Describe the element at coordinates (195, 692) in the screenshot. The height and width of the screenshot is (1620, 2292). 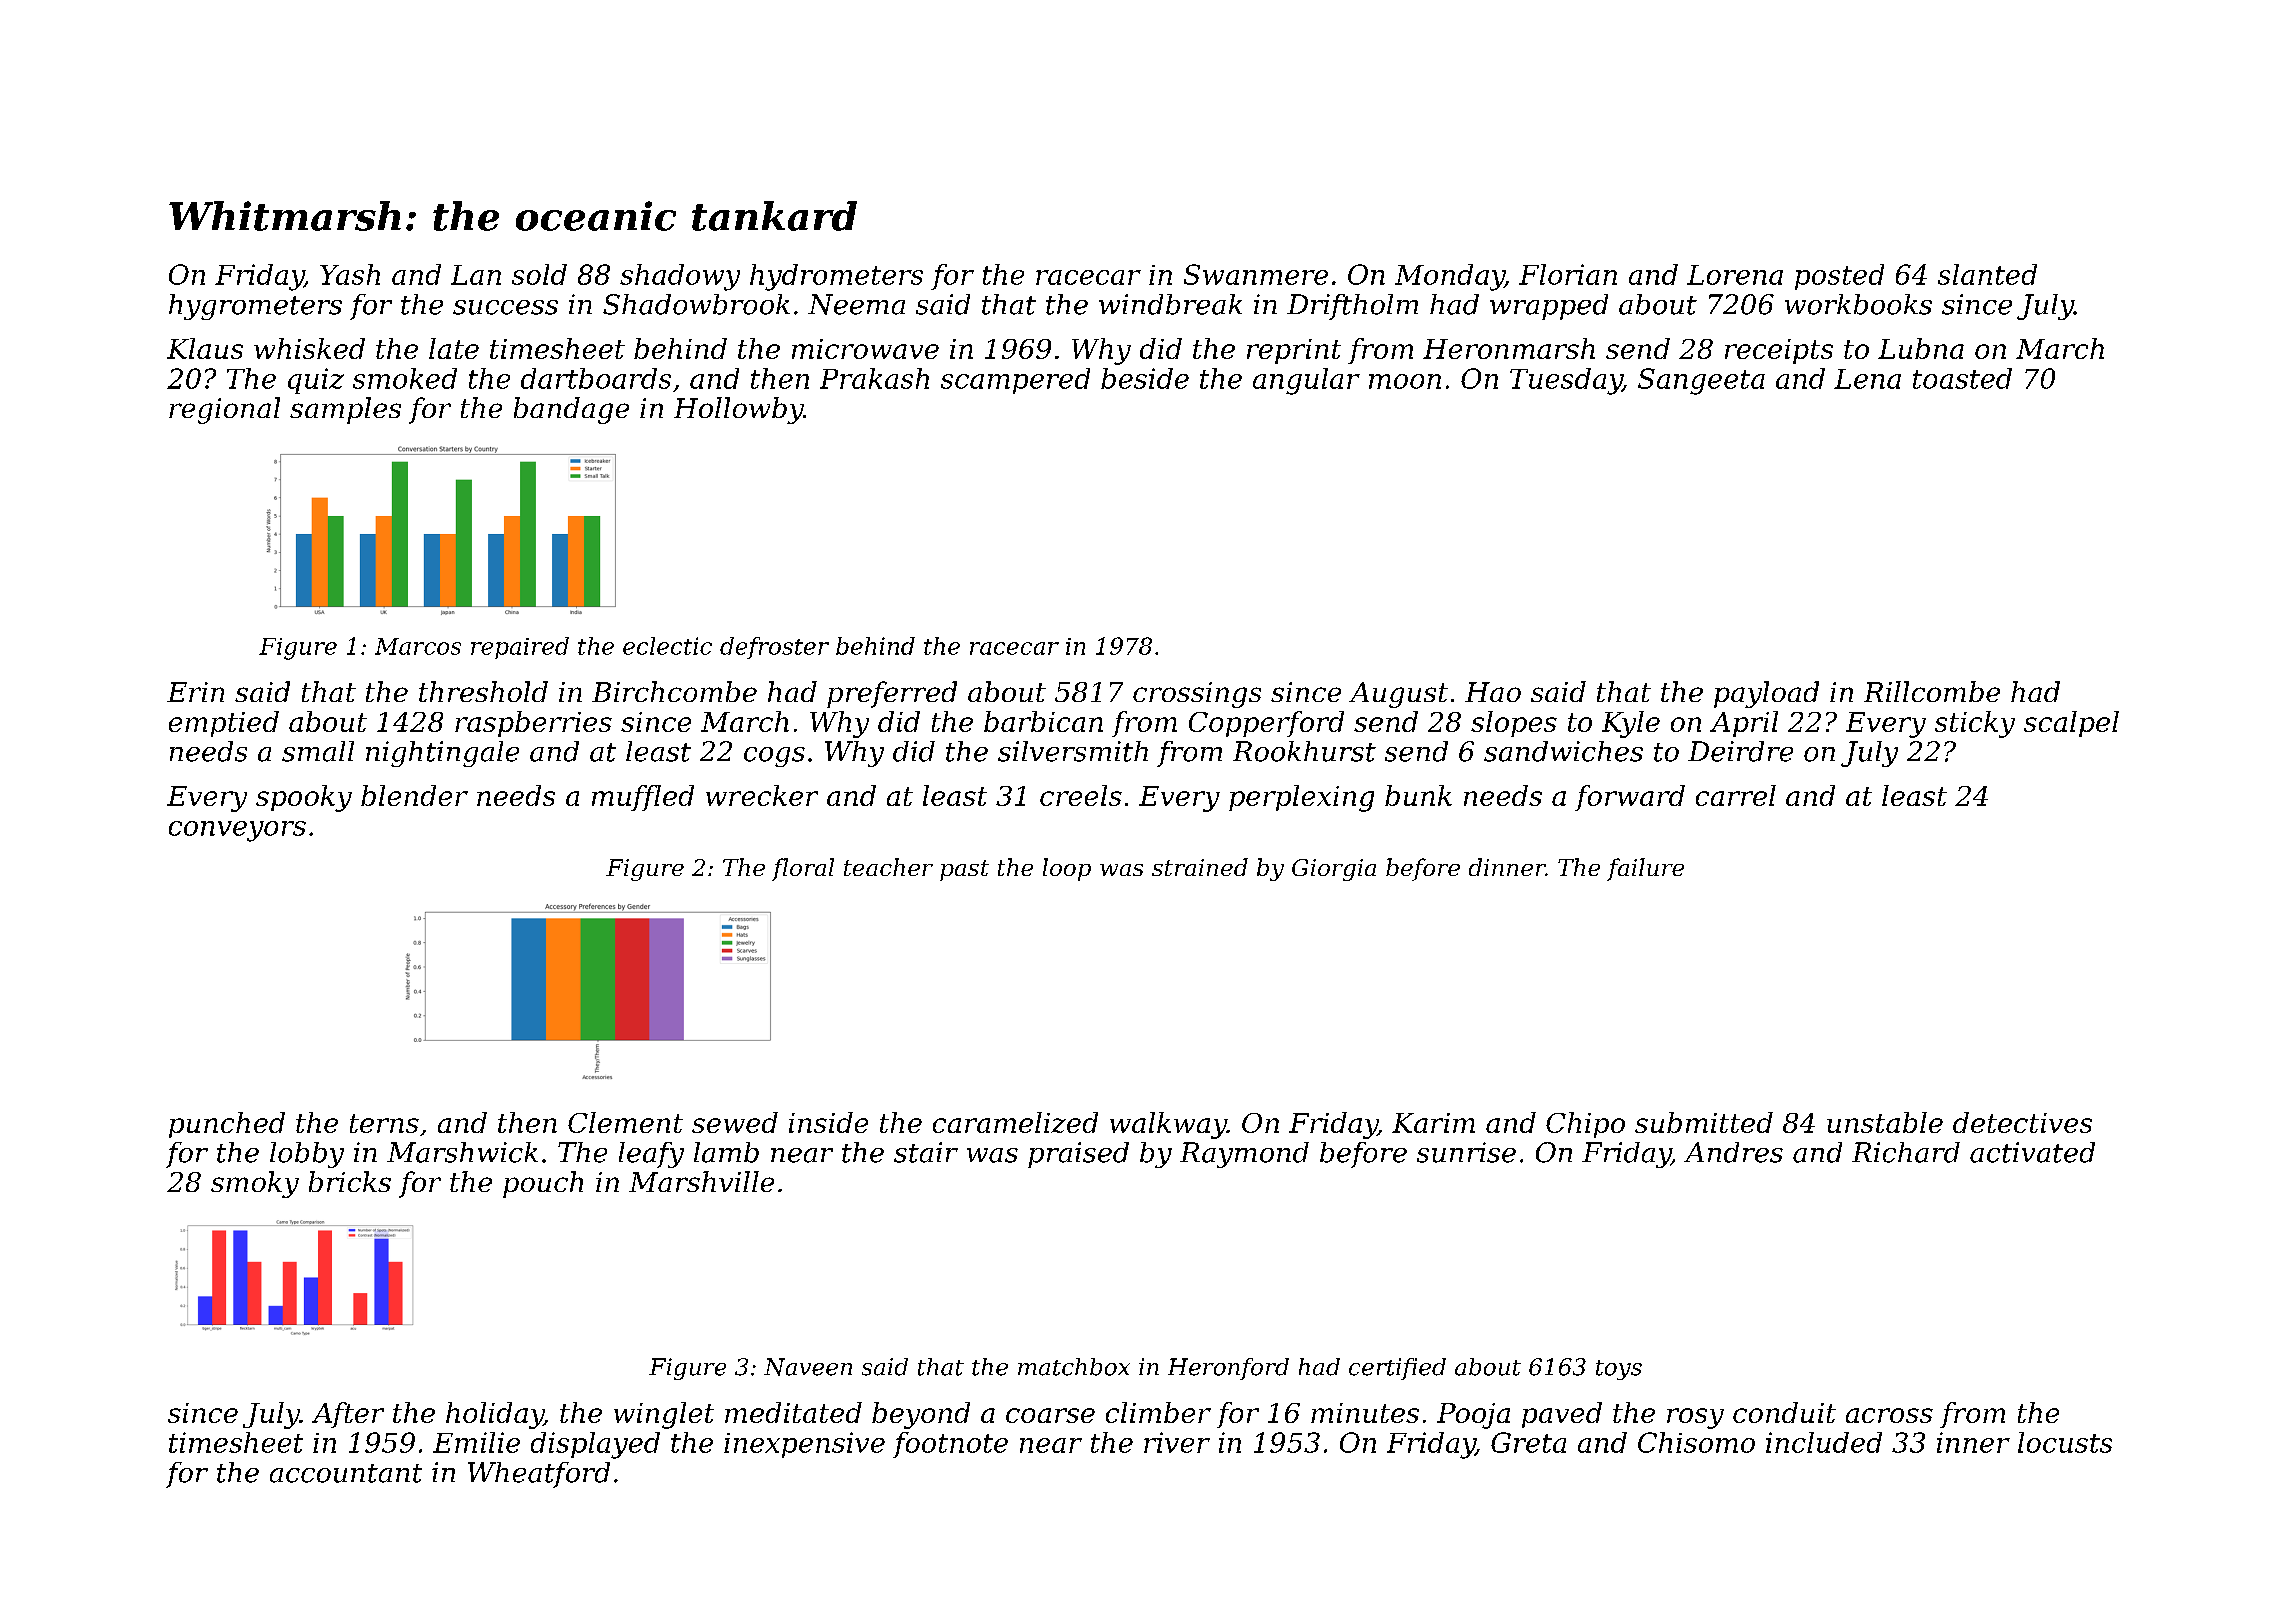
I see `Erin` at that location.
